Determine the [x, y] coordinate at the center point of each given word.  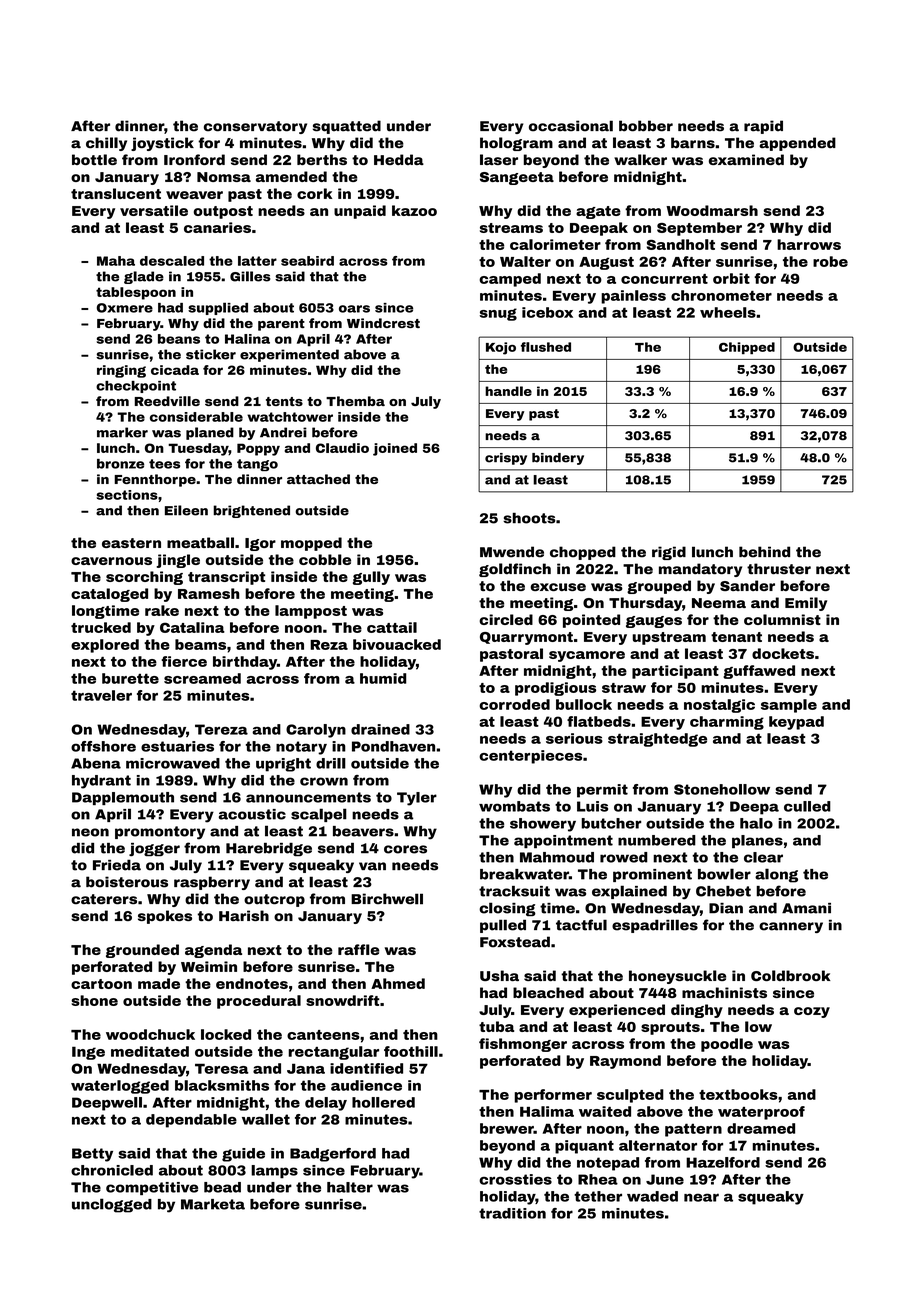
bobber [646, 126]
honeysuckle [677, 977]
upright [283, 765]
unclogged [112, 1205]
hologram [516, 144]
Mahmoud [557, 857]
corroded [514, 704]
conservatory [255, 127]
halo [756, 823]
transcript [226, 578]
